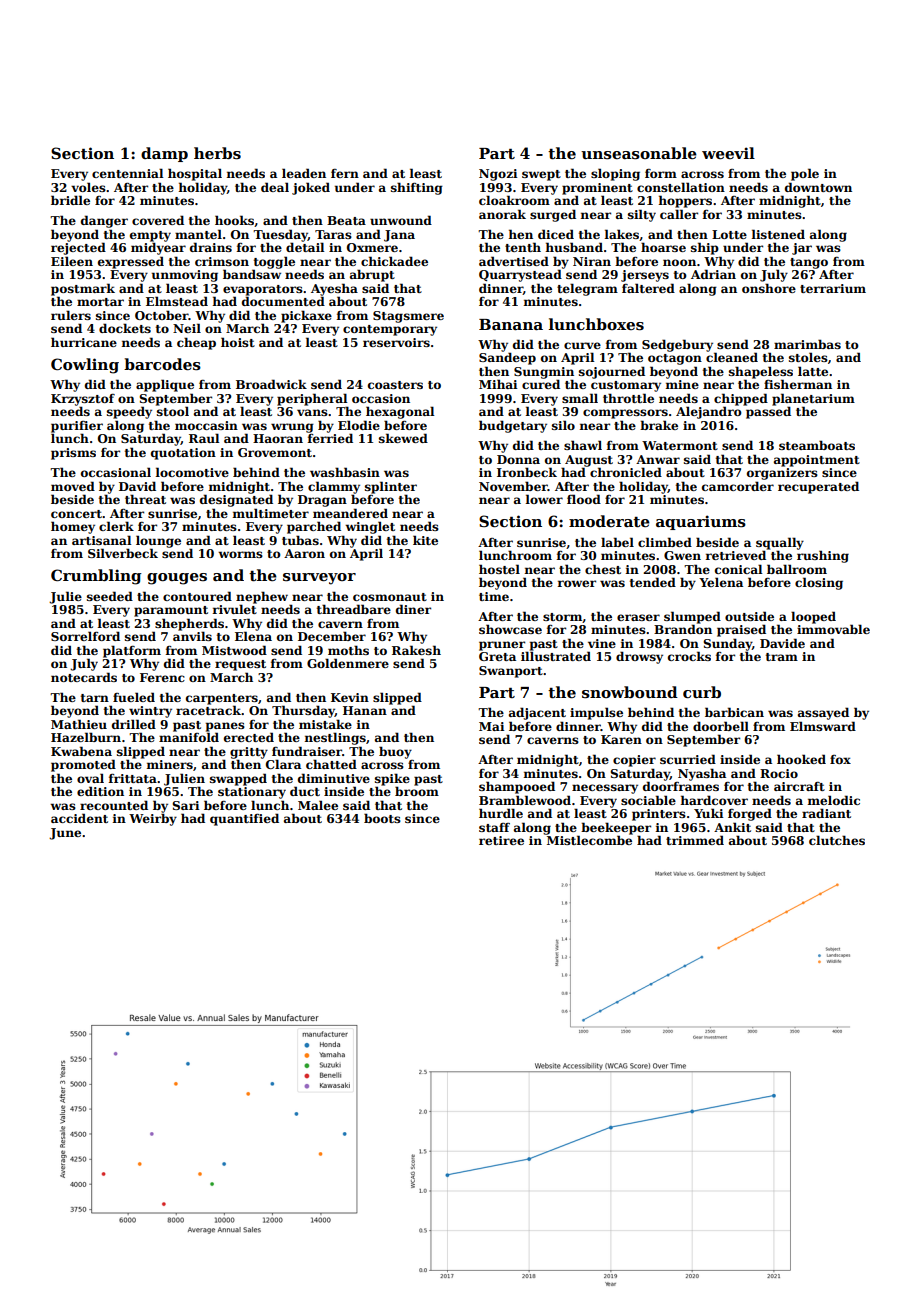  What do you see at coordinates (501, 840) in the screenshot?
I see `retiree` at bounding box center [501, 840].
